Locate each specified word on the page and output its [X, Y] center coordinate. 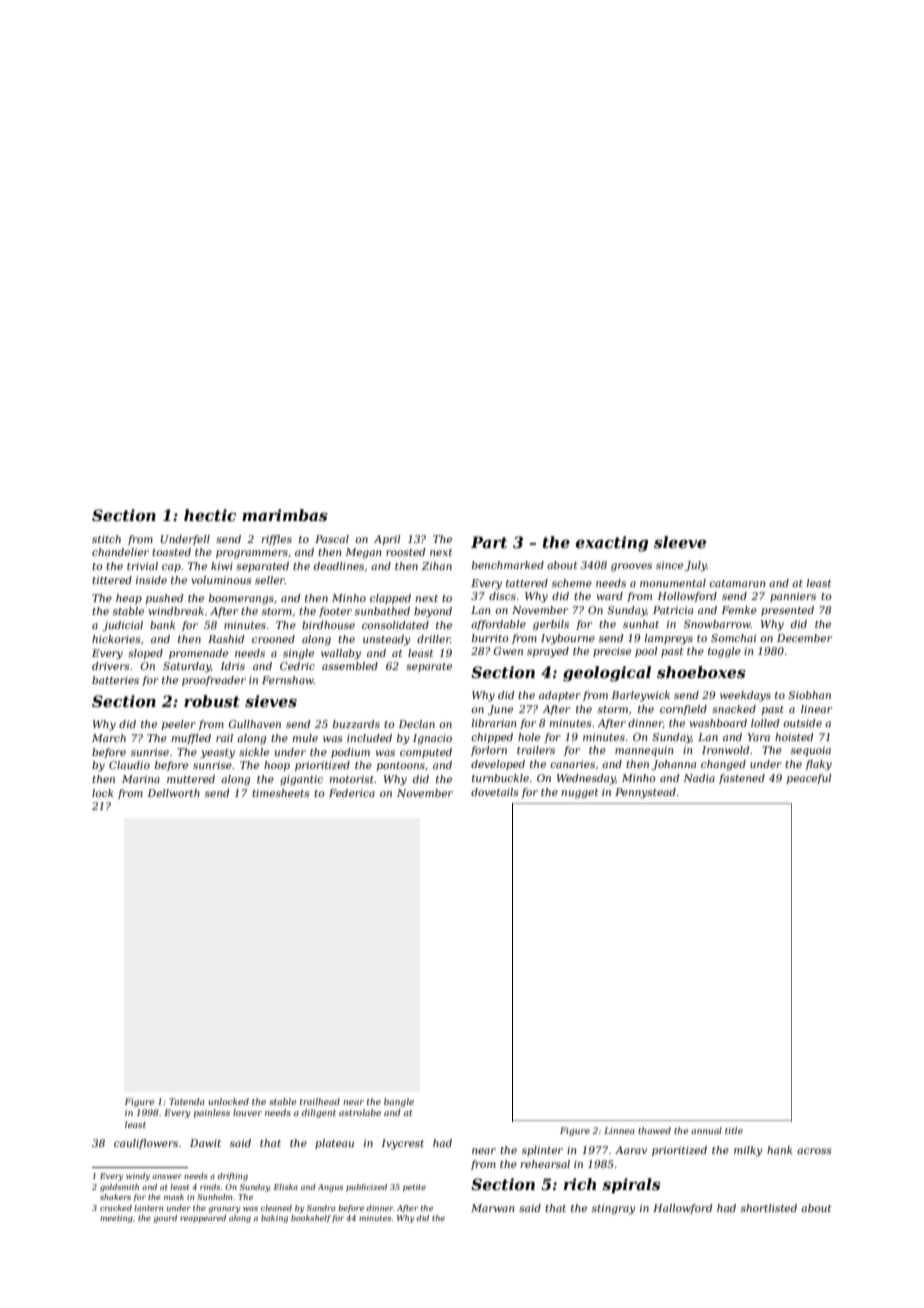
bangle [399, 1102]
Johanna [674, 765]
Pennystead [645, 793]
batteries [115, 680]
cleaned [276, 1208]
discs [502, 596]
